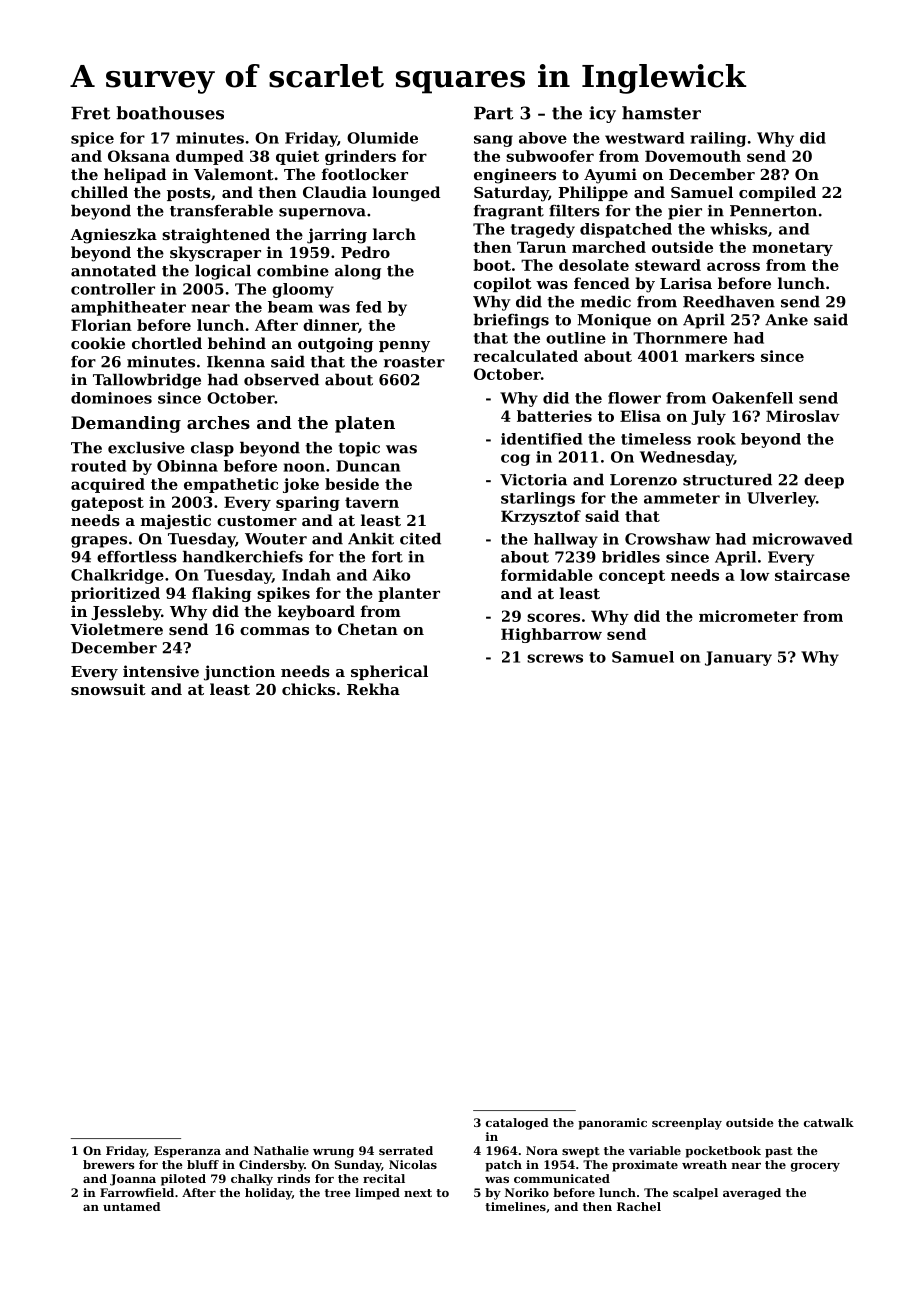  Describe the element at coordinates (610, 176) in the screenshot. I see `Ayumi` at that location.
